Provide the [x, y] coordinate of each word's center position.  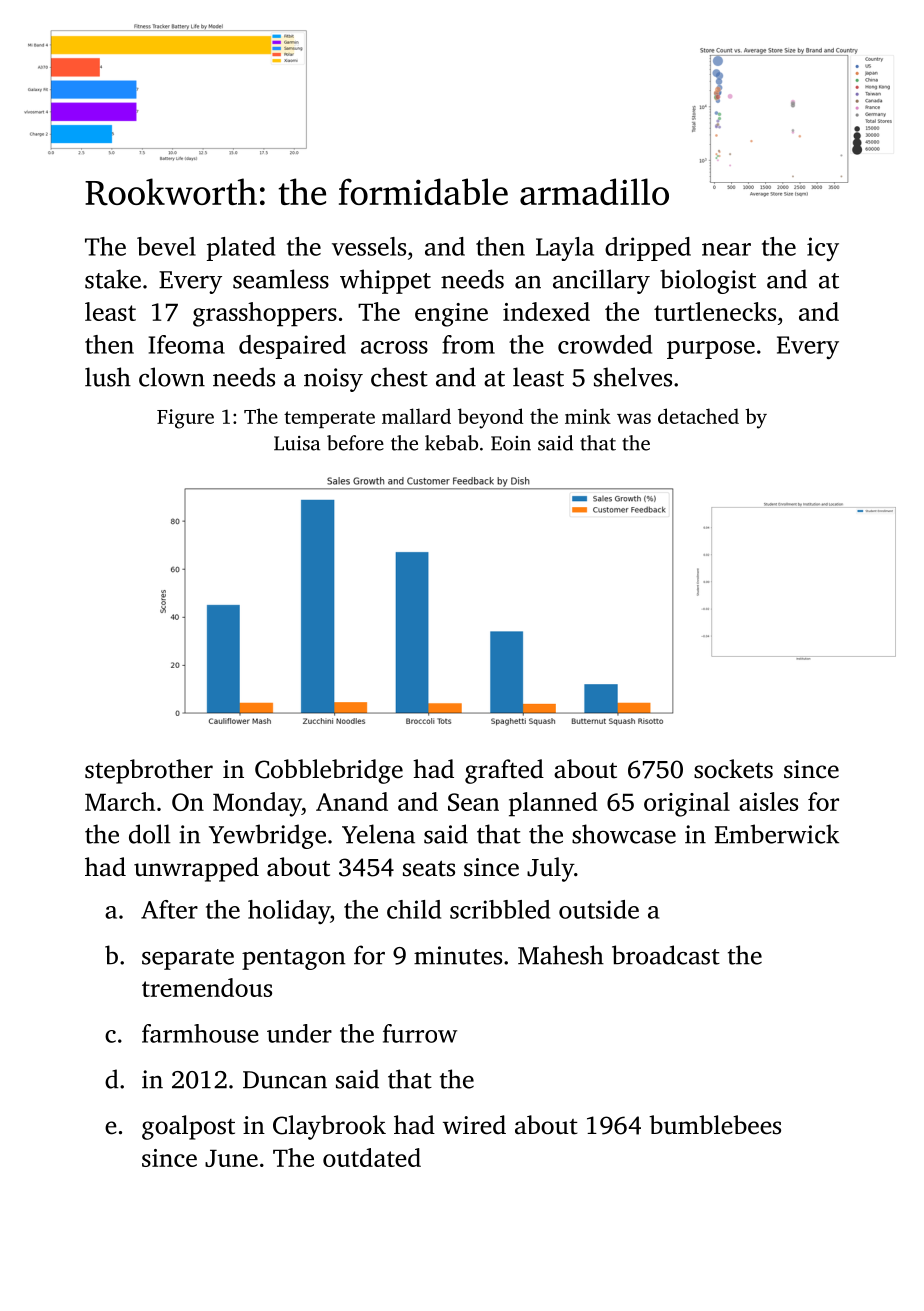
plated [241, 249]
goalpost [188, 1127]
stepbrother [149, 771]
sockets [733, 769]
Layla [565, 249]
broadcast [666, 955]
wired [474, 1125]
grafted [504, 771]
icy [823, 249]
